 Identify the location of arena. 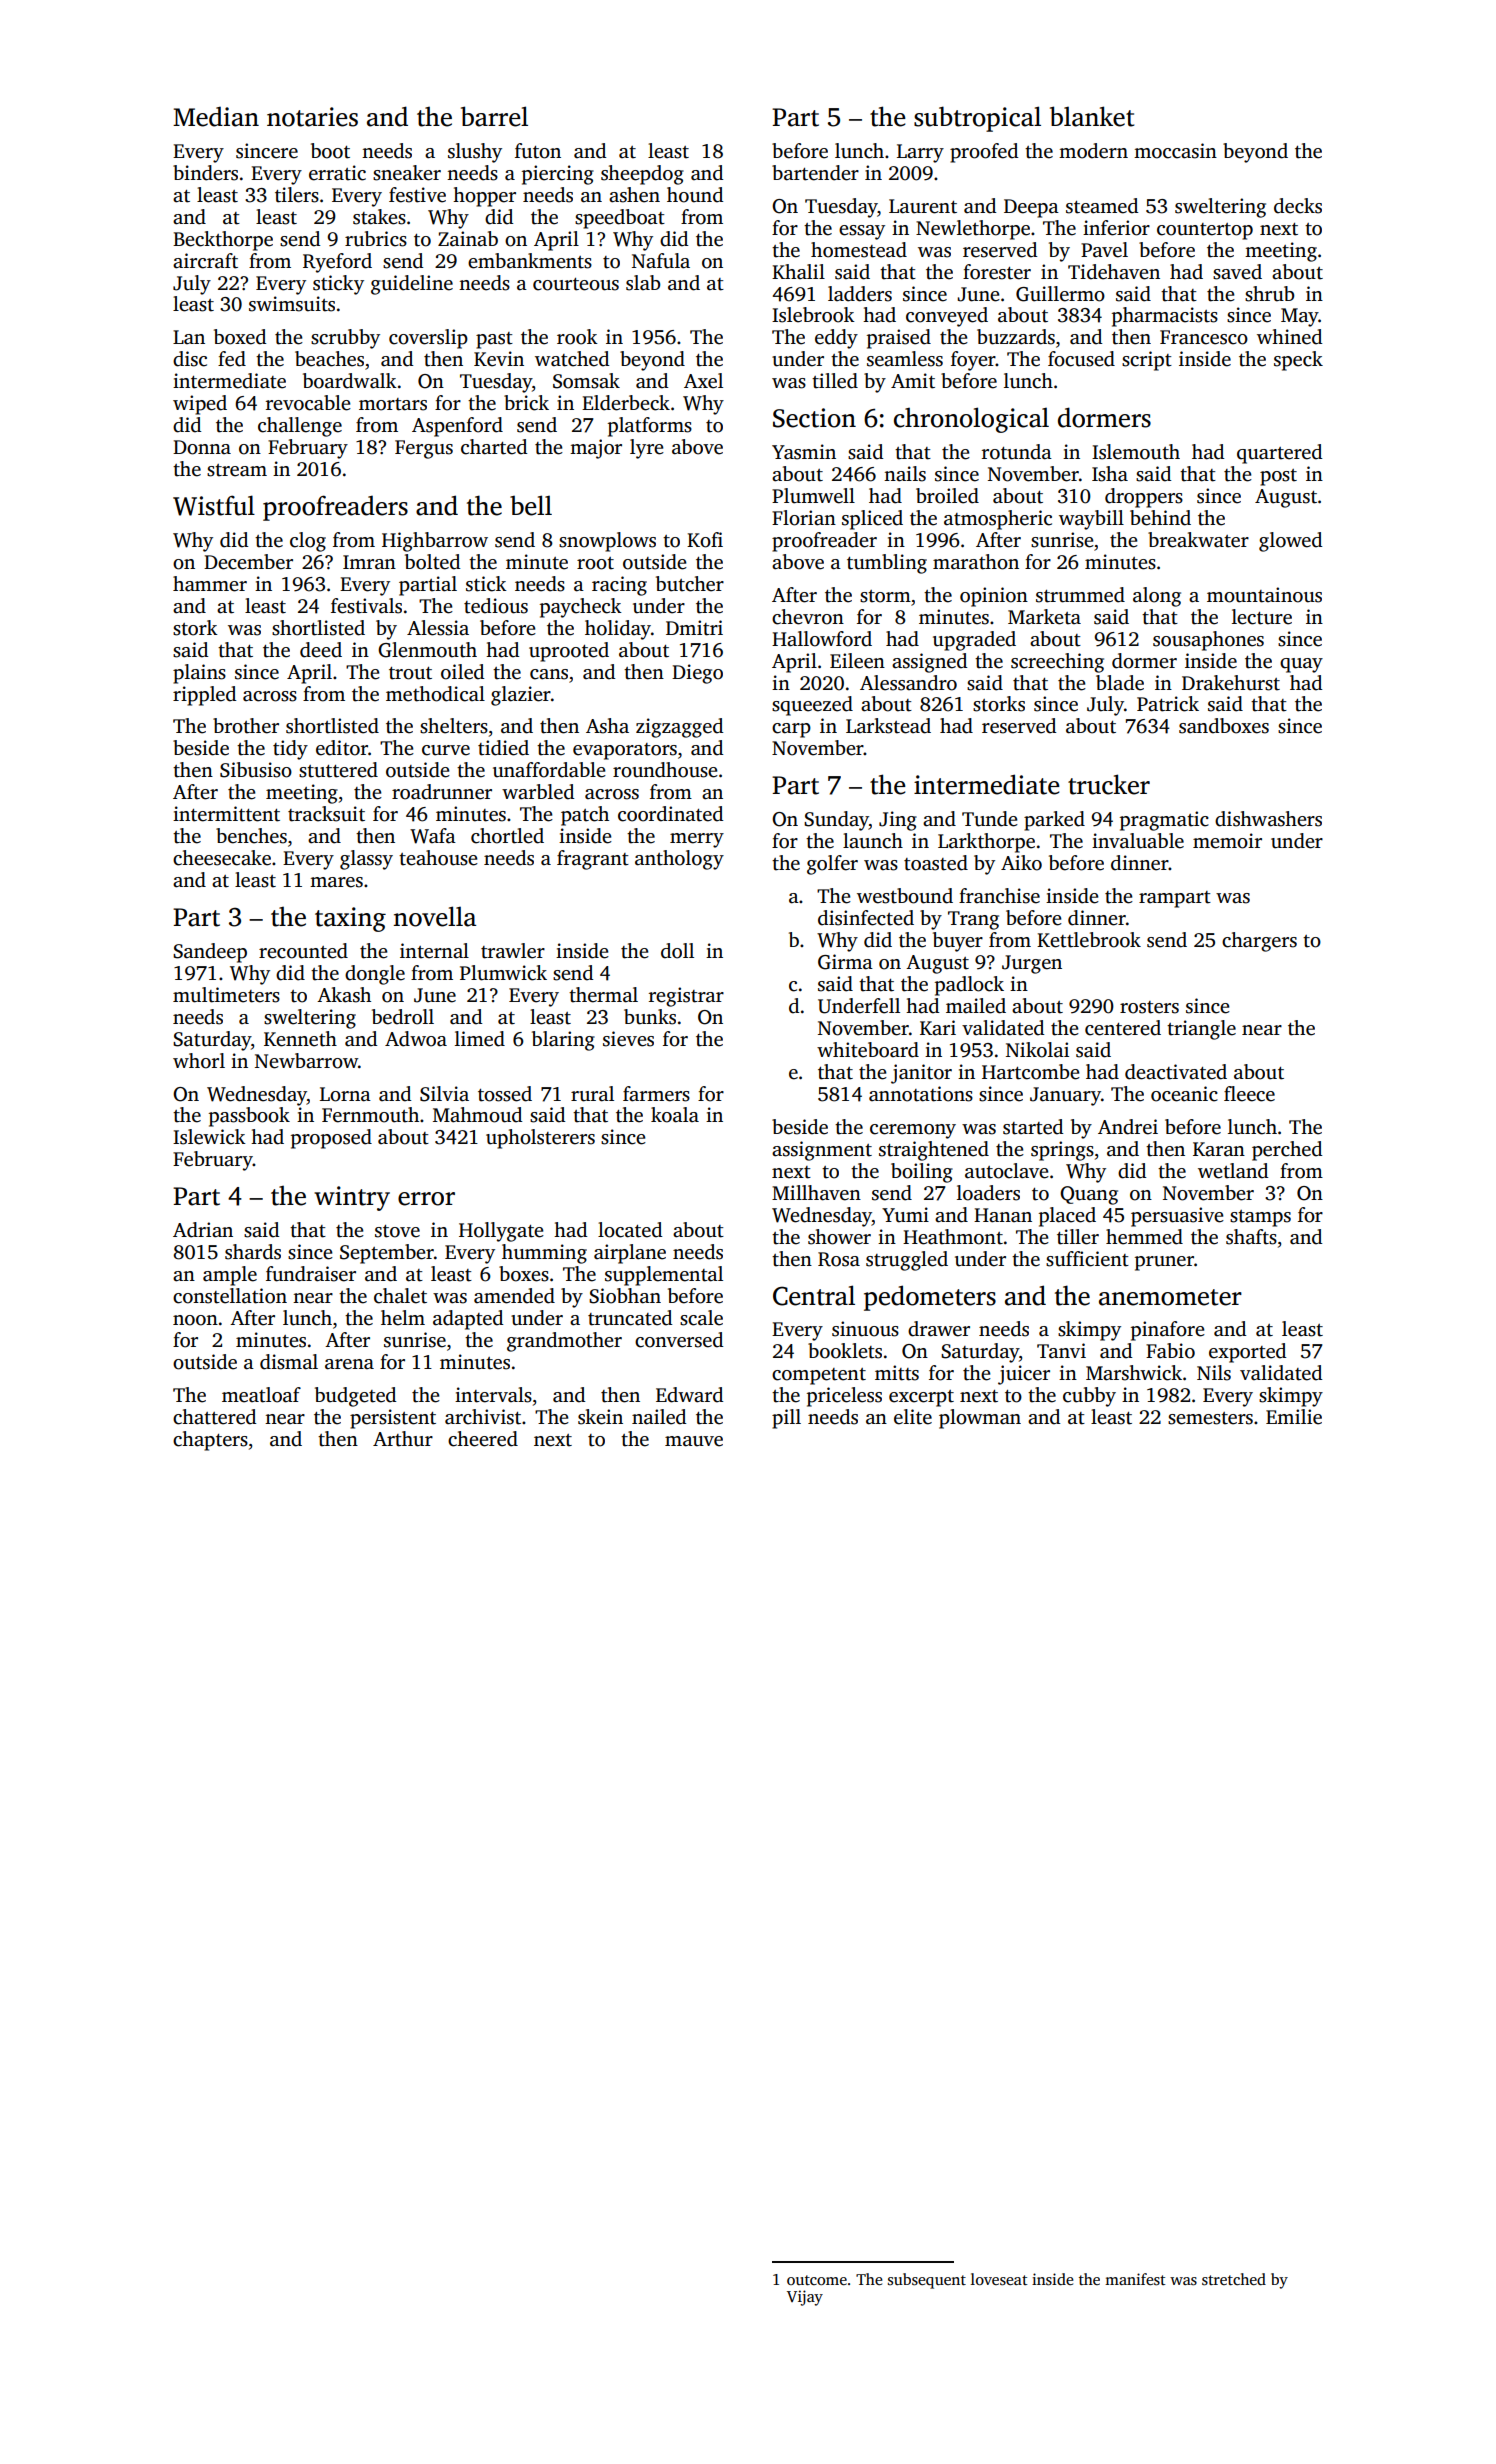
(349, 1364).
